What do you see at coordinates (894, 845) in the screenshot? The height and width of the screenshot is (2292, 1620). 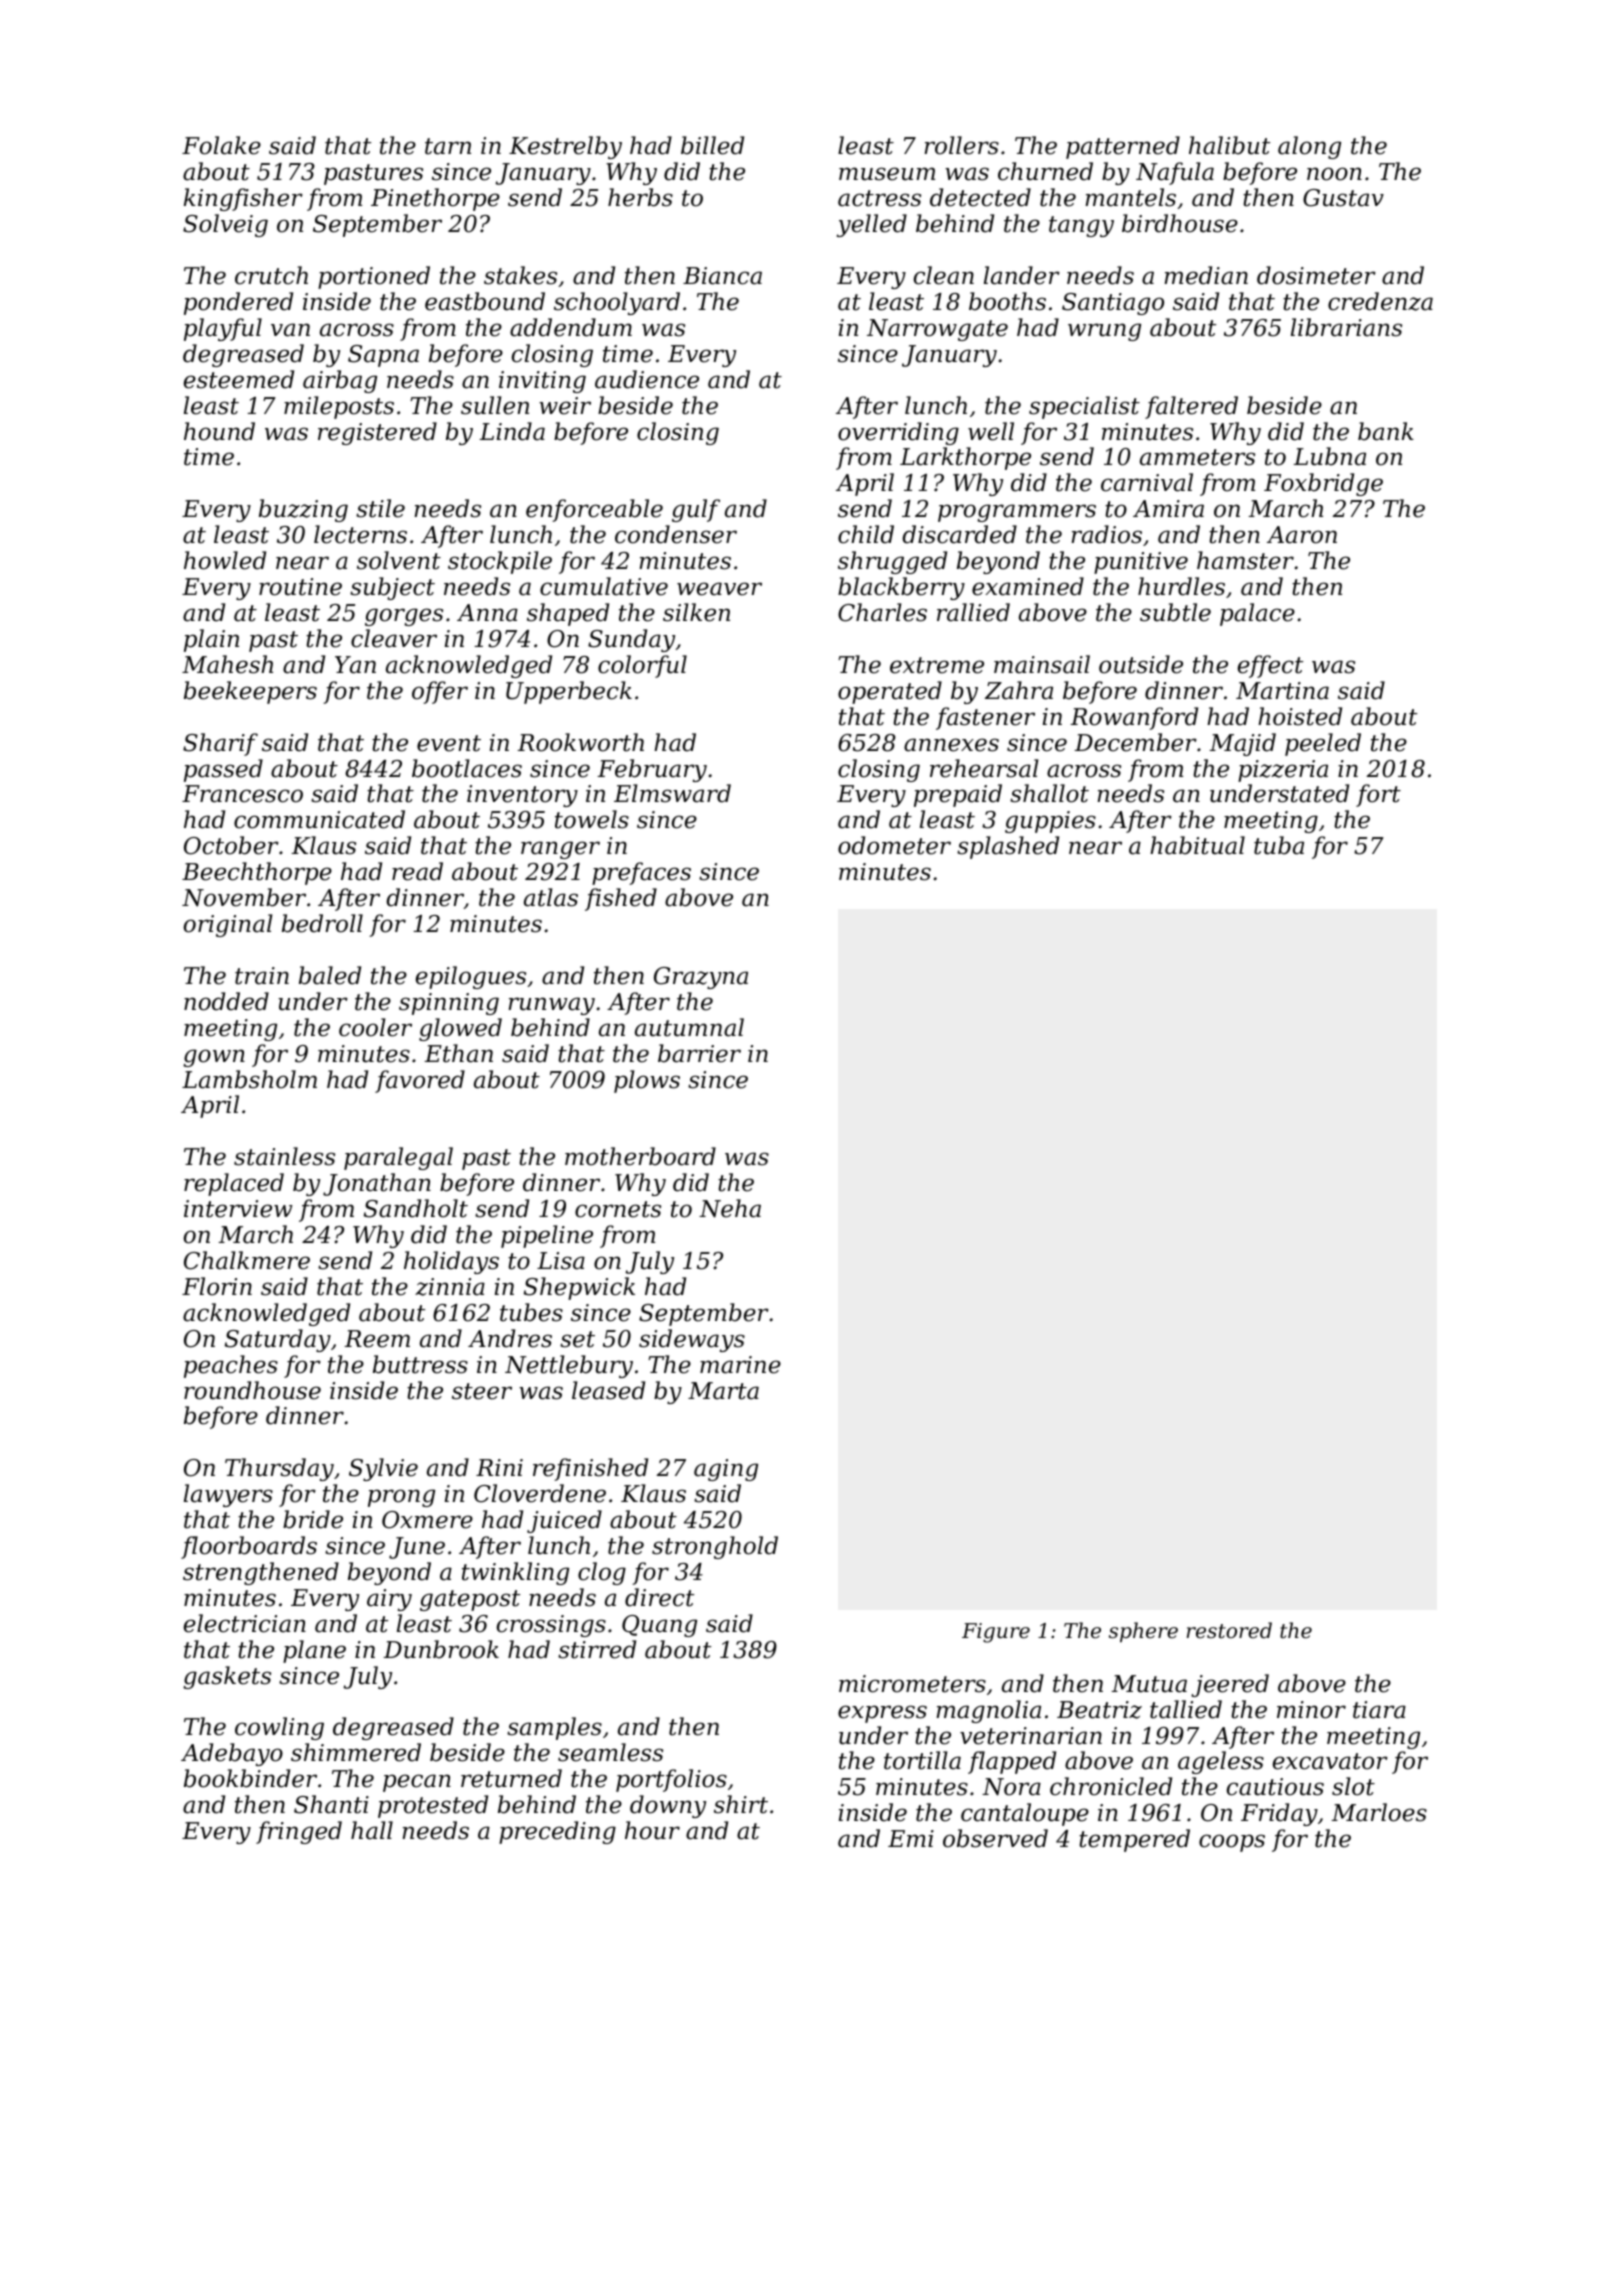 I see `odometer` at bounding box center [894, 845].
